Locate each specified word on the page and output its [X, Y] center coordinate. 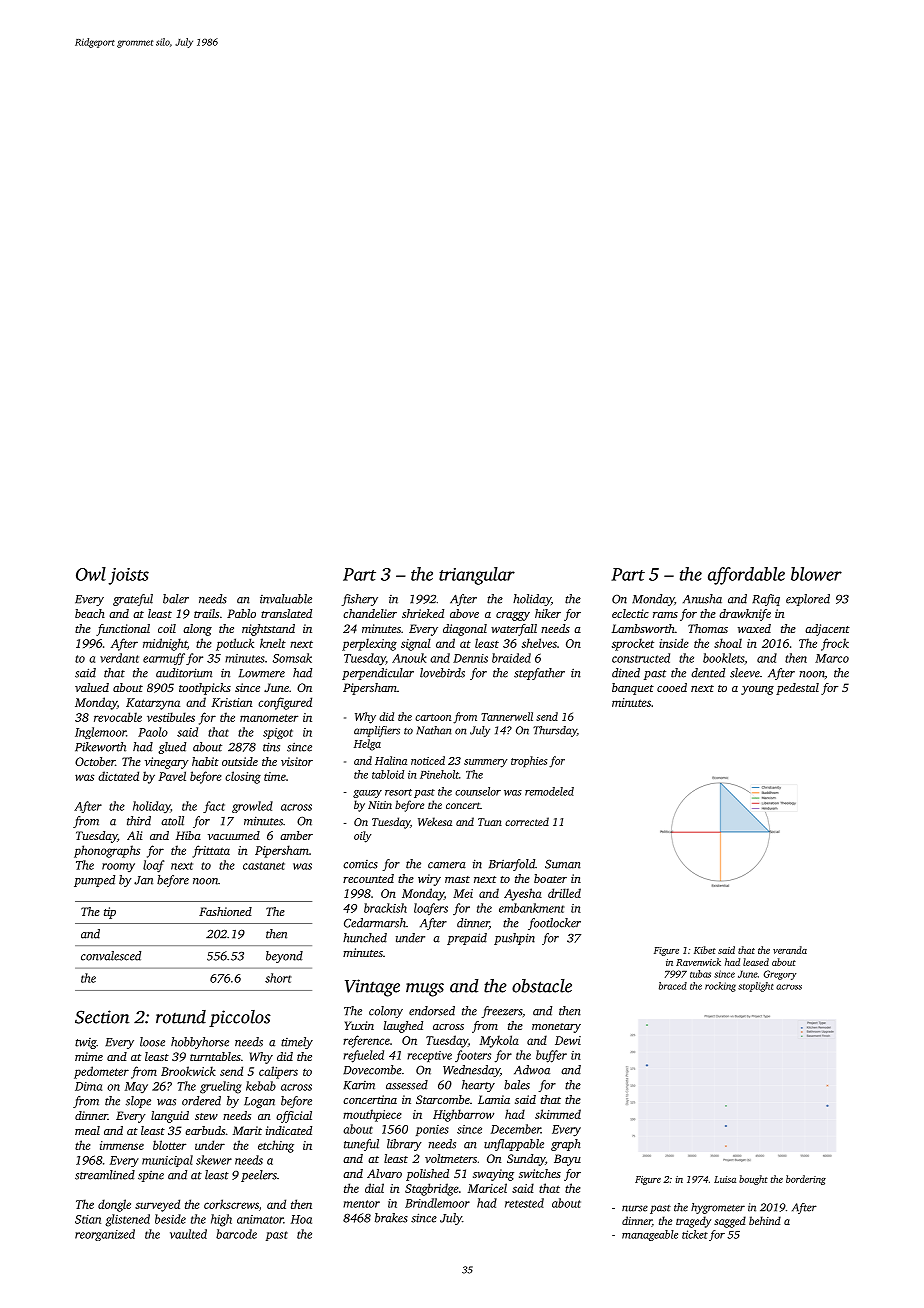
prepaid [467, 939]
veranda [790, 950]
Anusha [702, 599]
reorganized [105, 1235]
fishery [359, 600]
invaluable [286, 599]
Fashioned [225, 911]
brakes [391, 1218]
